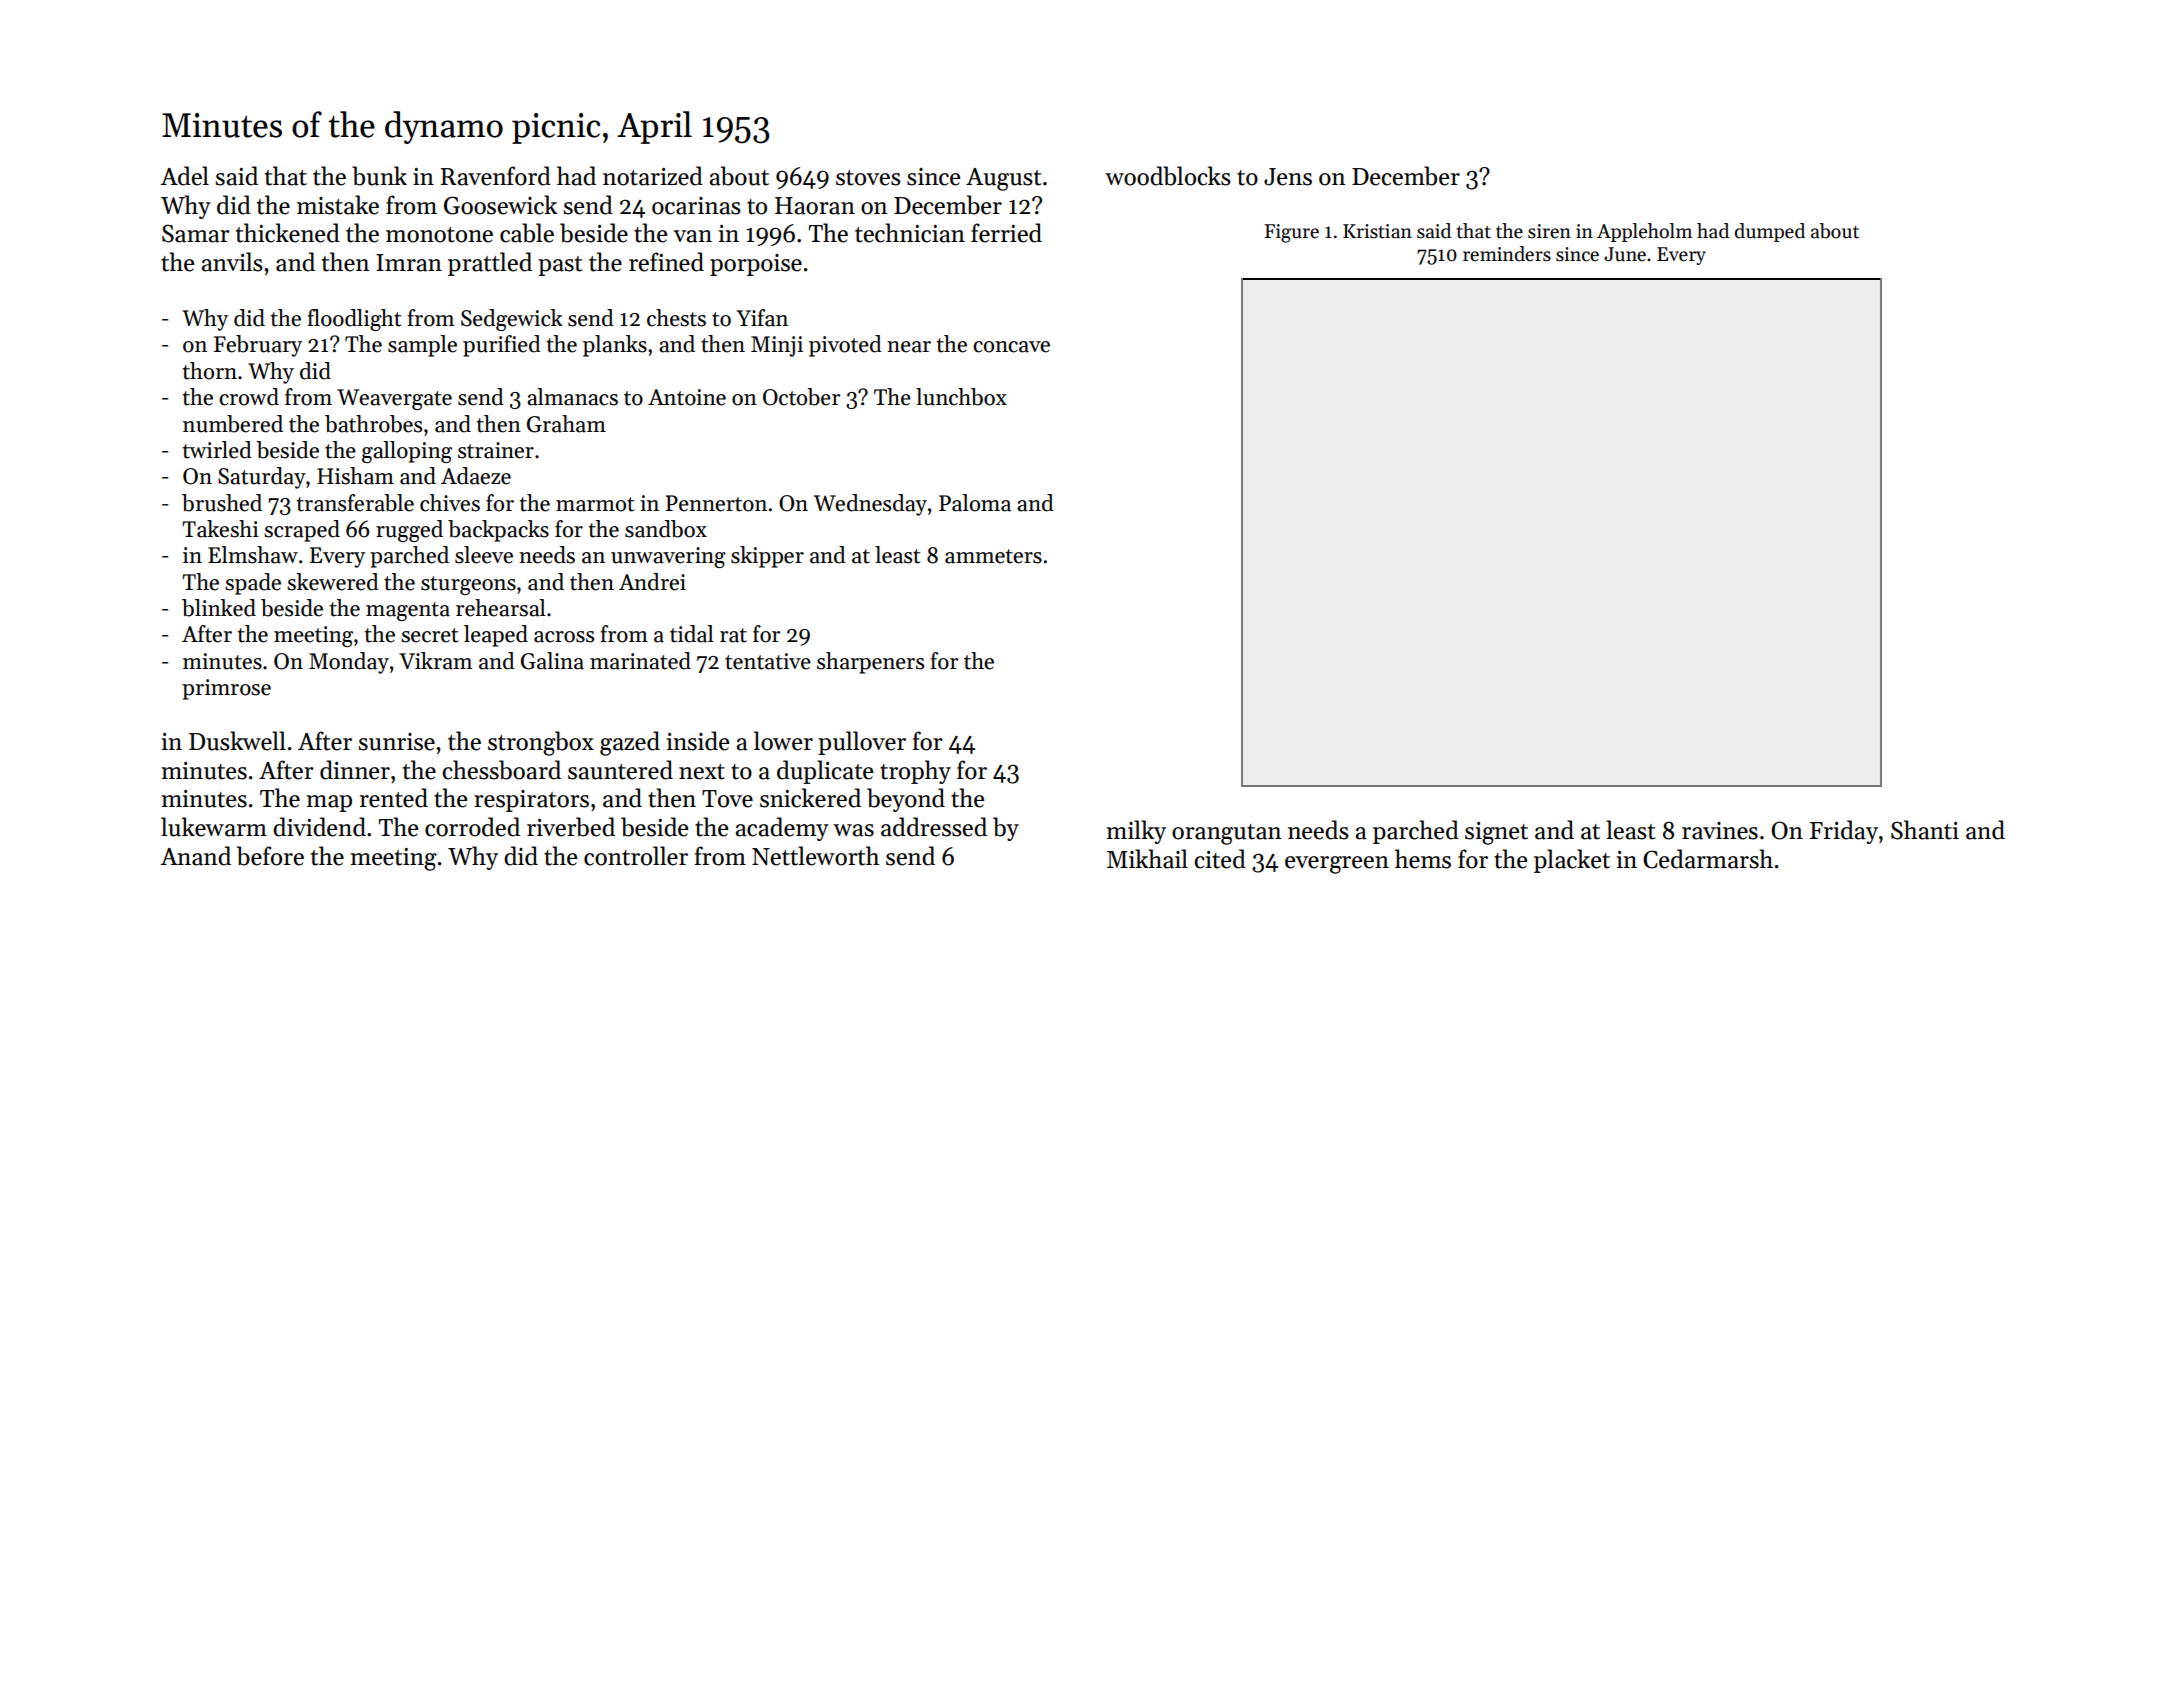  Describe the element at coordinates (975, 503) in the screenshot. I see `Paloma` at that location.
